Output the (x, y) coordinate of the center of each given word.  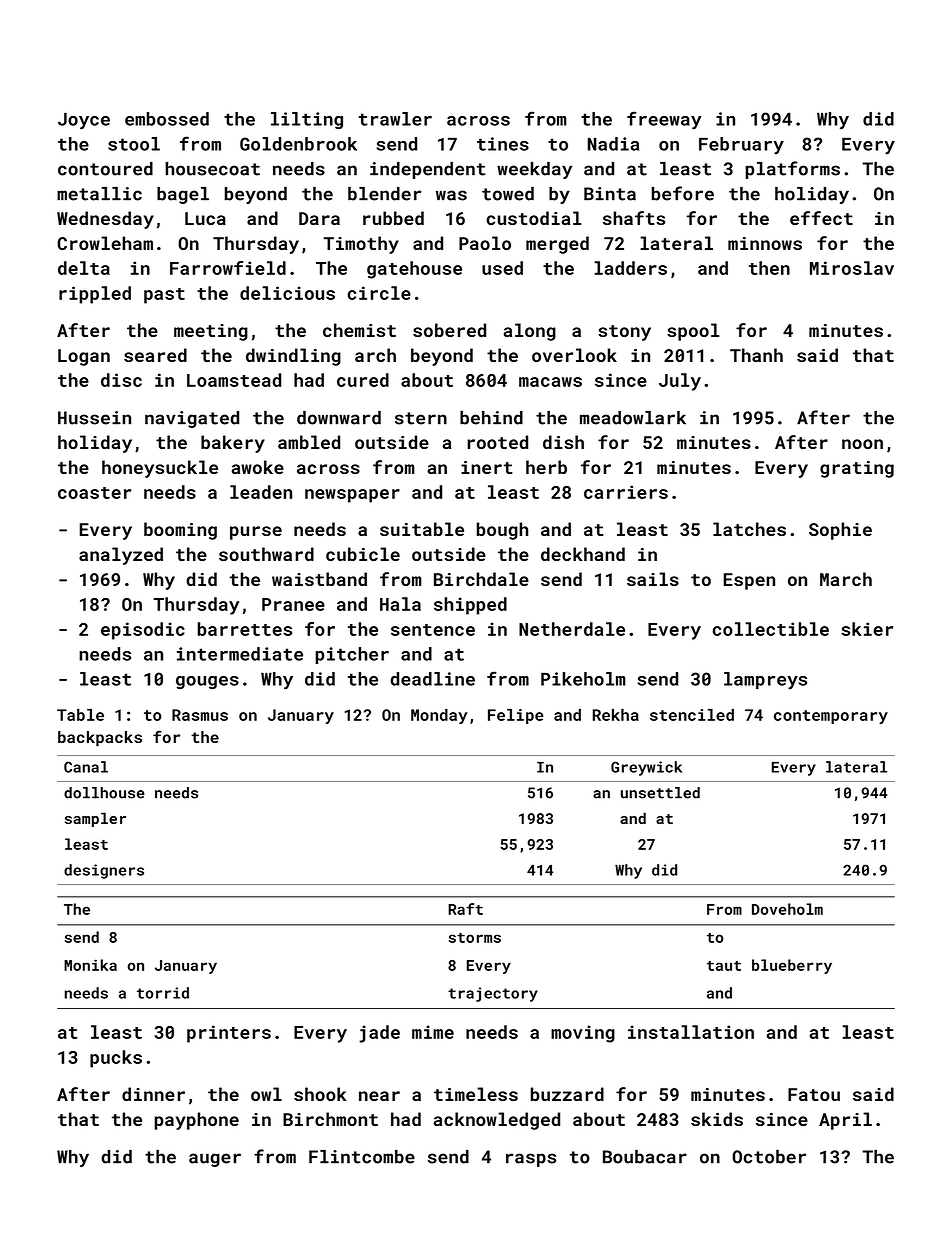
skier (867, 629)
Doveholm (787, 909)
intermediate (240, 654)
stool (134, 144)
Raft (465, 909)
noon (862, 444)
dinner (153, 1094)
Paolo (485, 243)
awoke (258, 467)
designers (104, 871)
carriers (626, 492)
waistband (319, 579)
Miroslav (852, 268)
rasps (531, 1160)
